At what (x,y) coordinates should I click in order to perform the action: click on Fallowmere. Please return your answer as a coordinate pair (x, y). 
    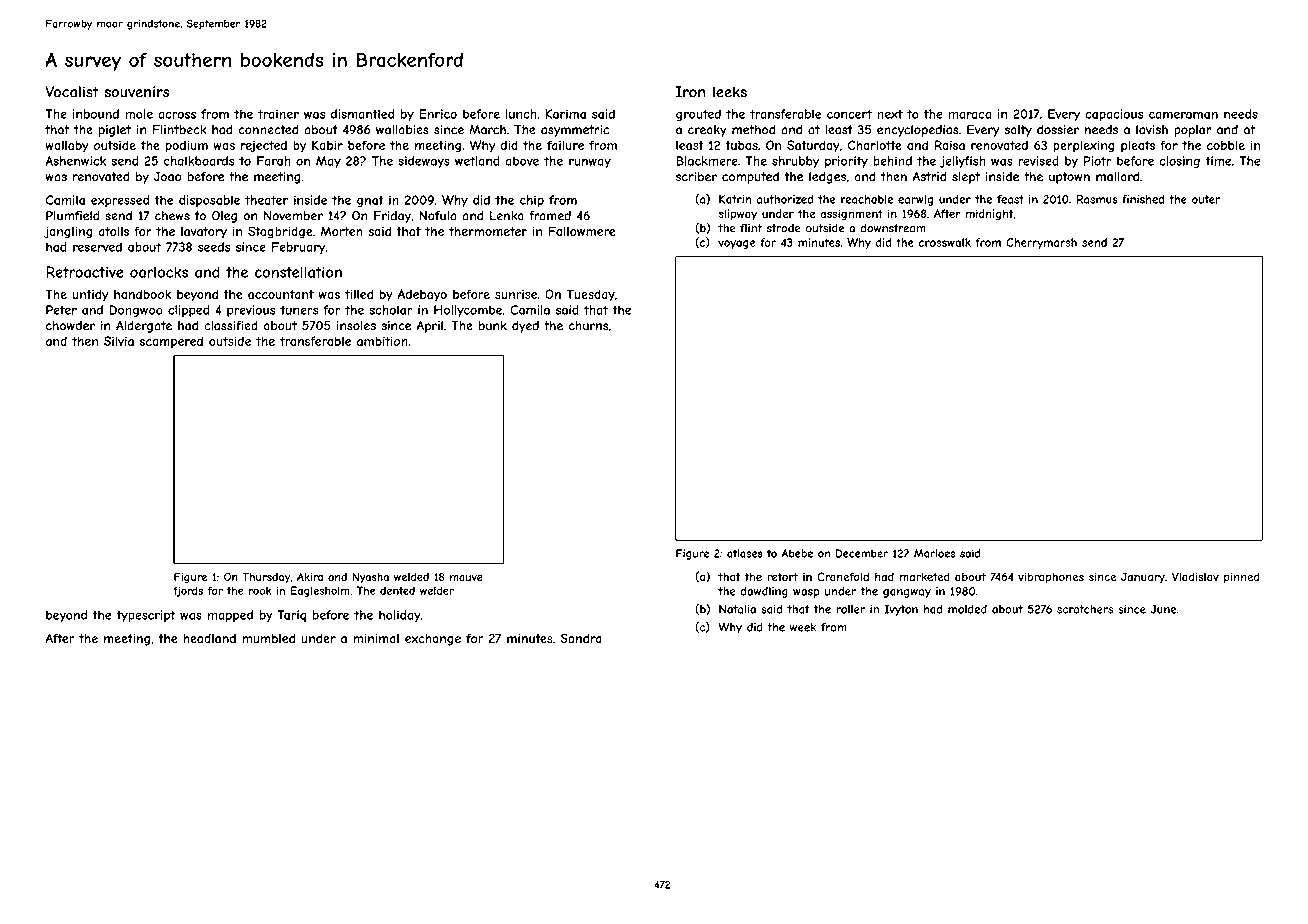
    Looking at the image, I should click on (582, 231).
